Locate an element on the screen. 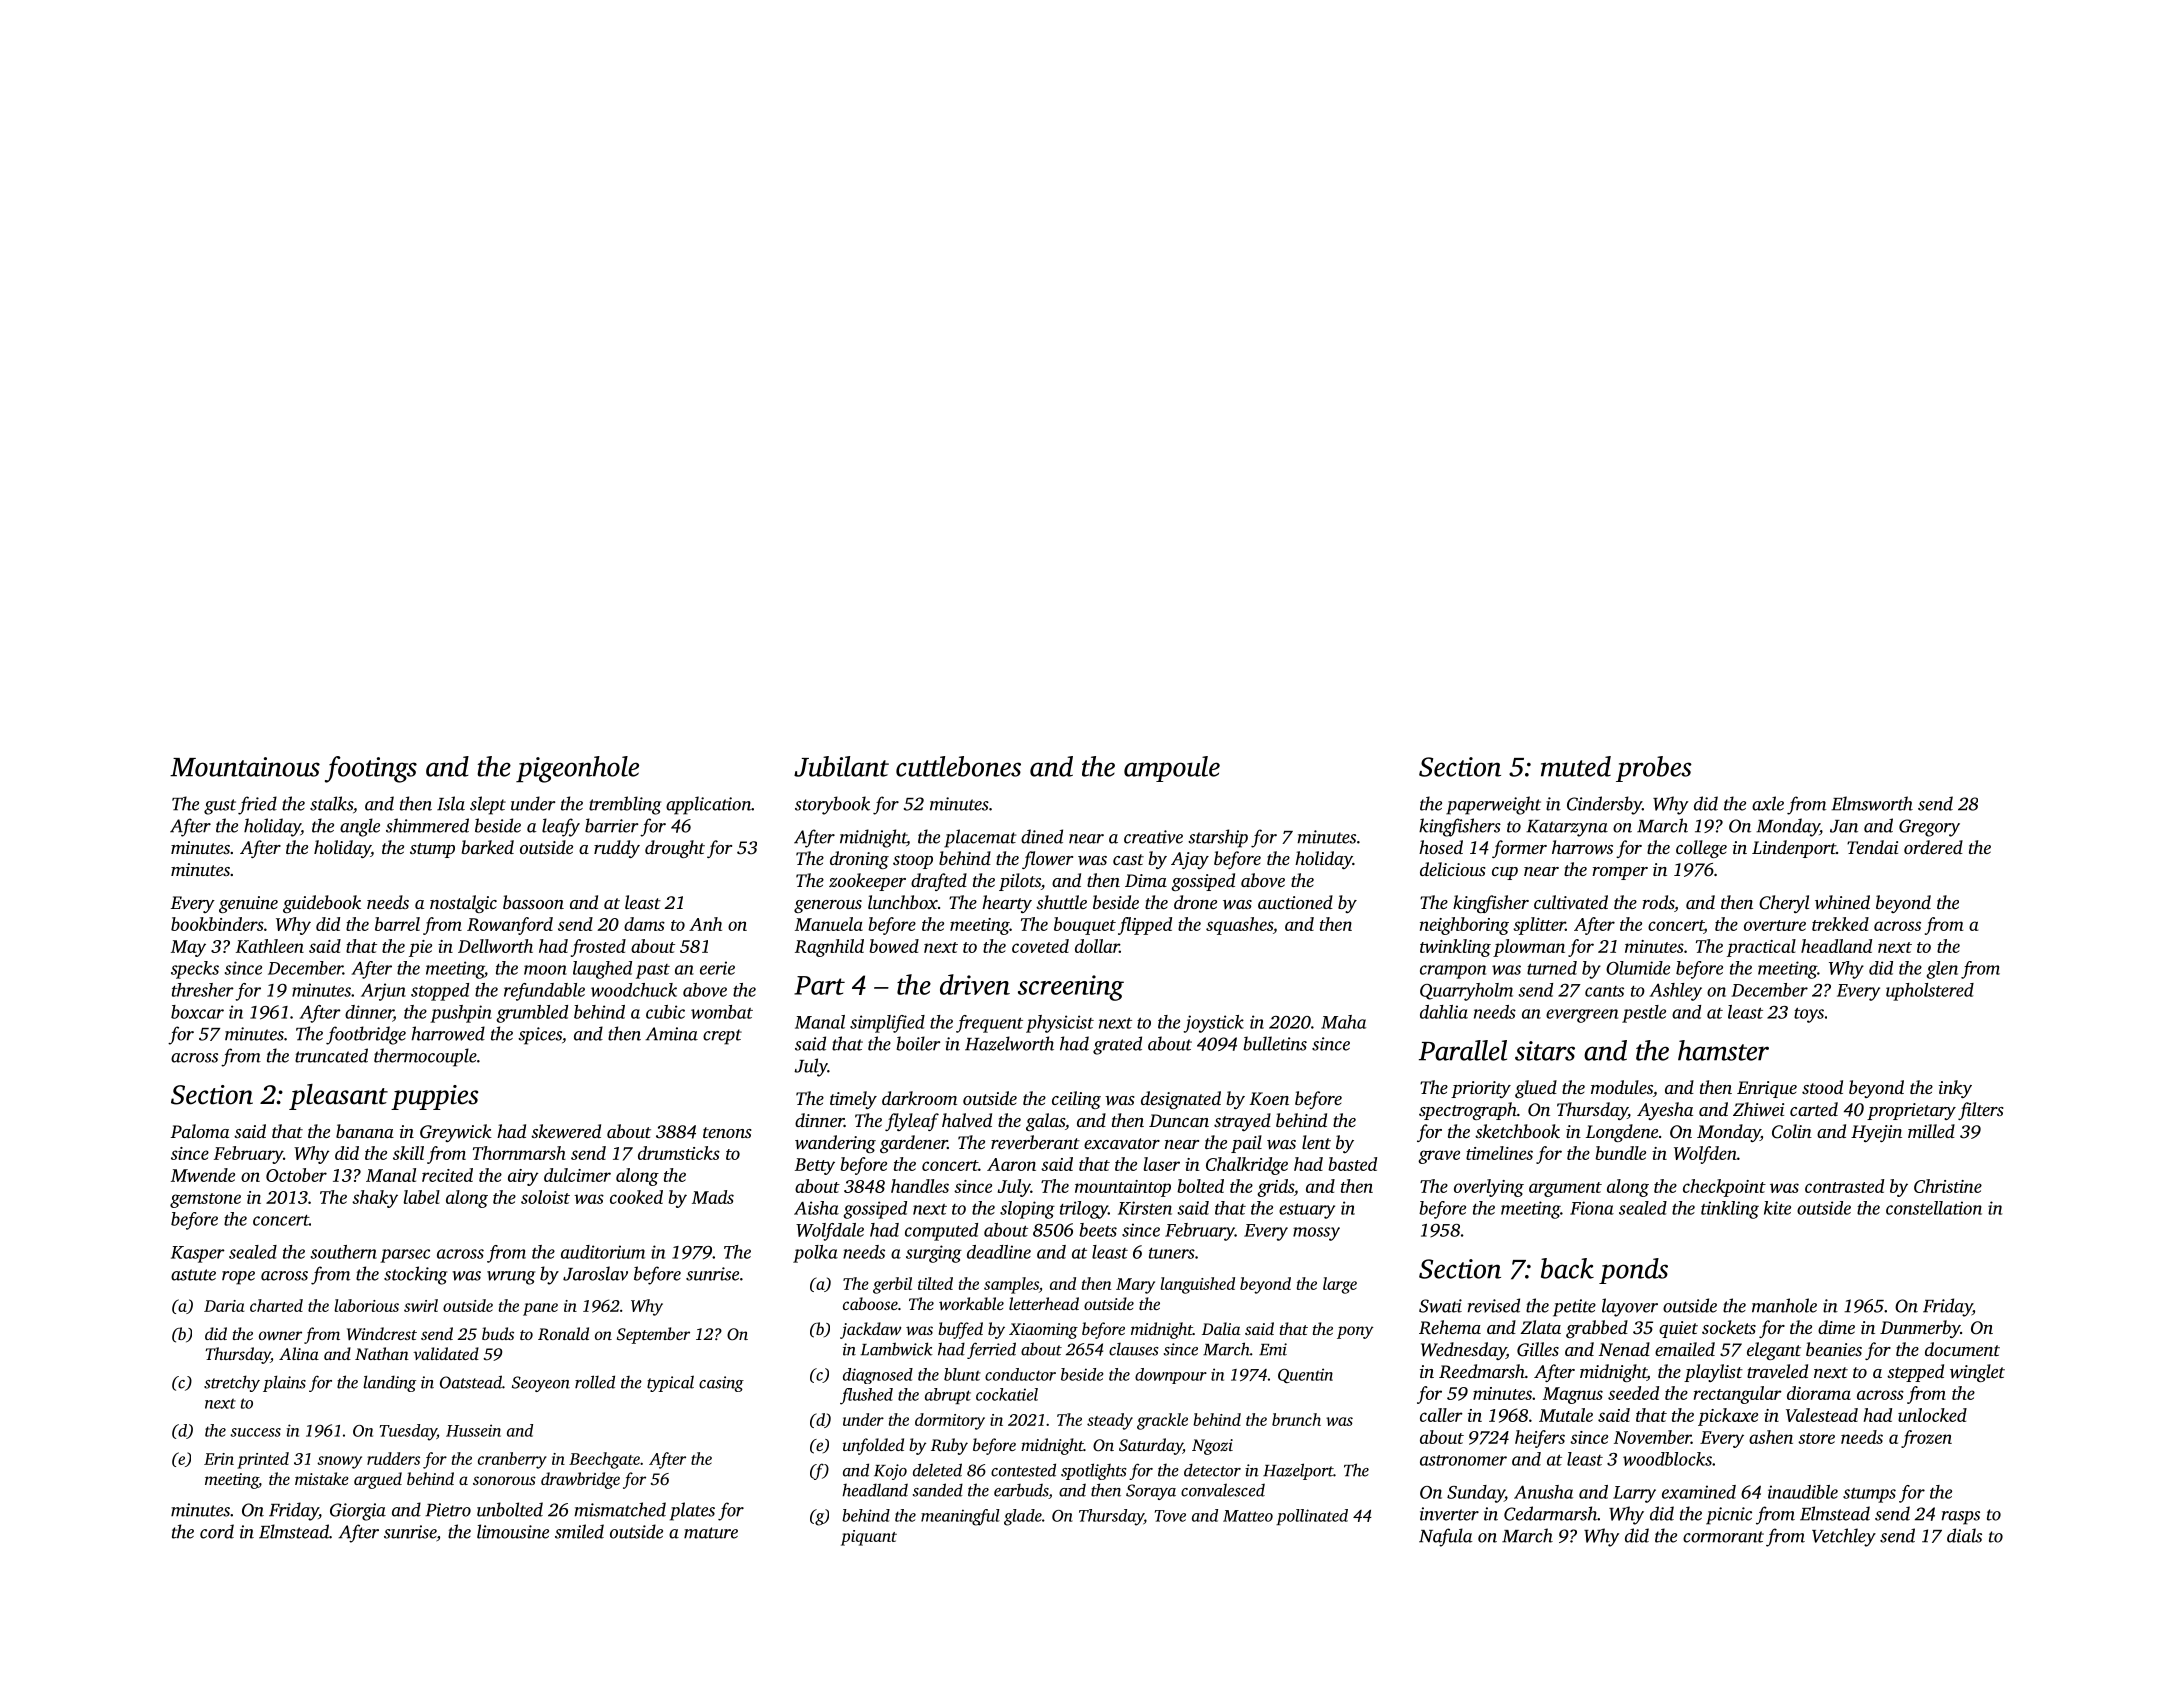  cuttlebones is located at coordinates (958, 766).
